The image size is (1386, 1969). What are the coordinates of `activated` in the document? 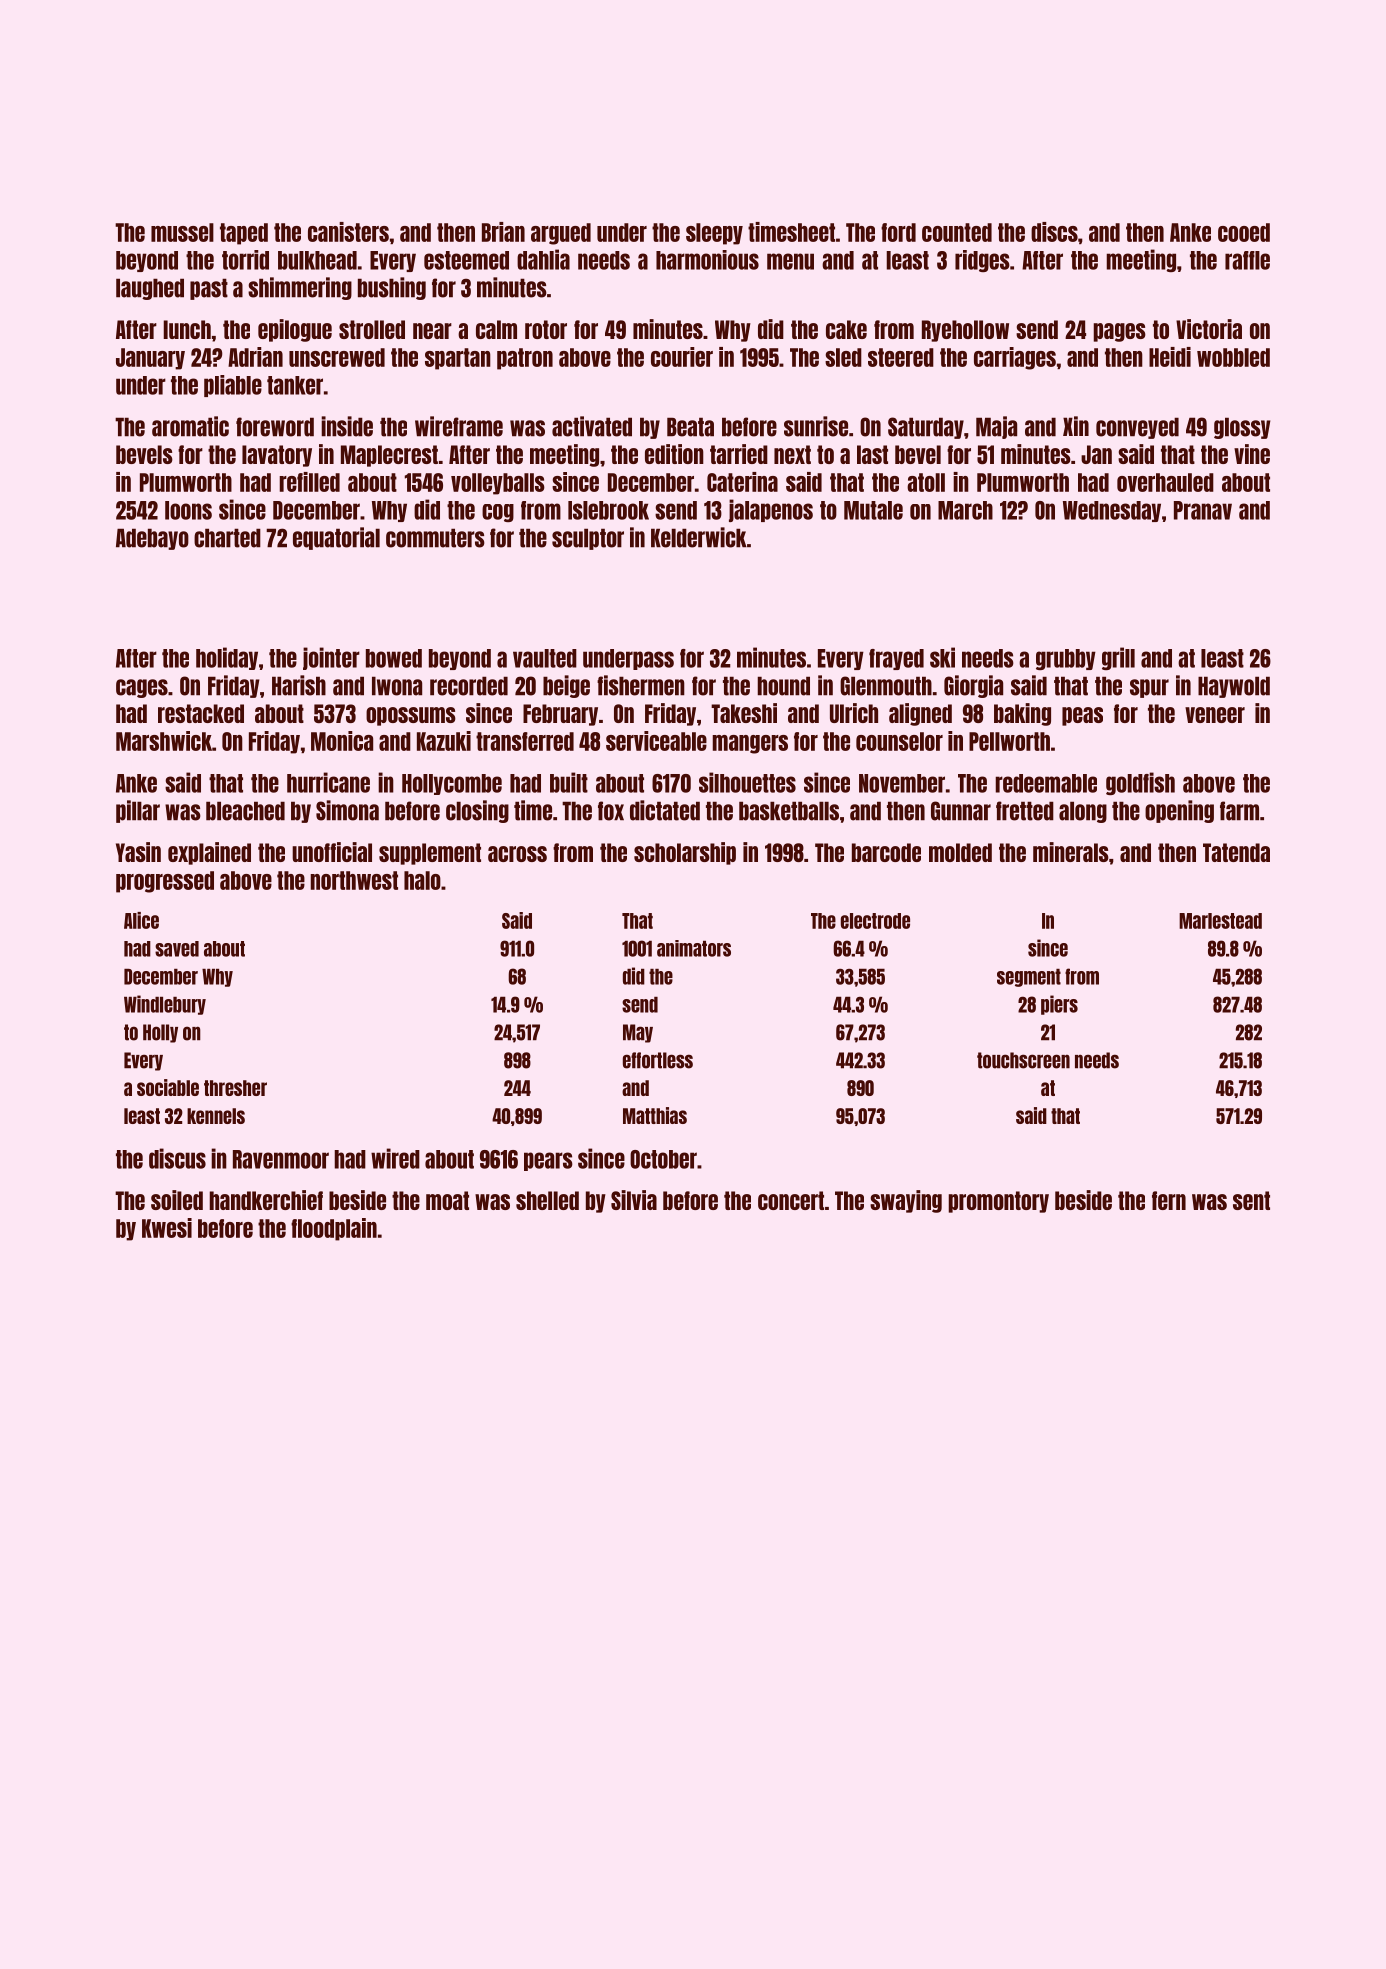 It's located at (592, 426).
